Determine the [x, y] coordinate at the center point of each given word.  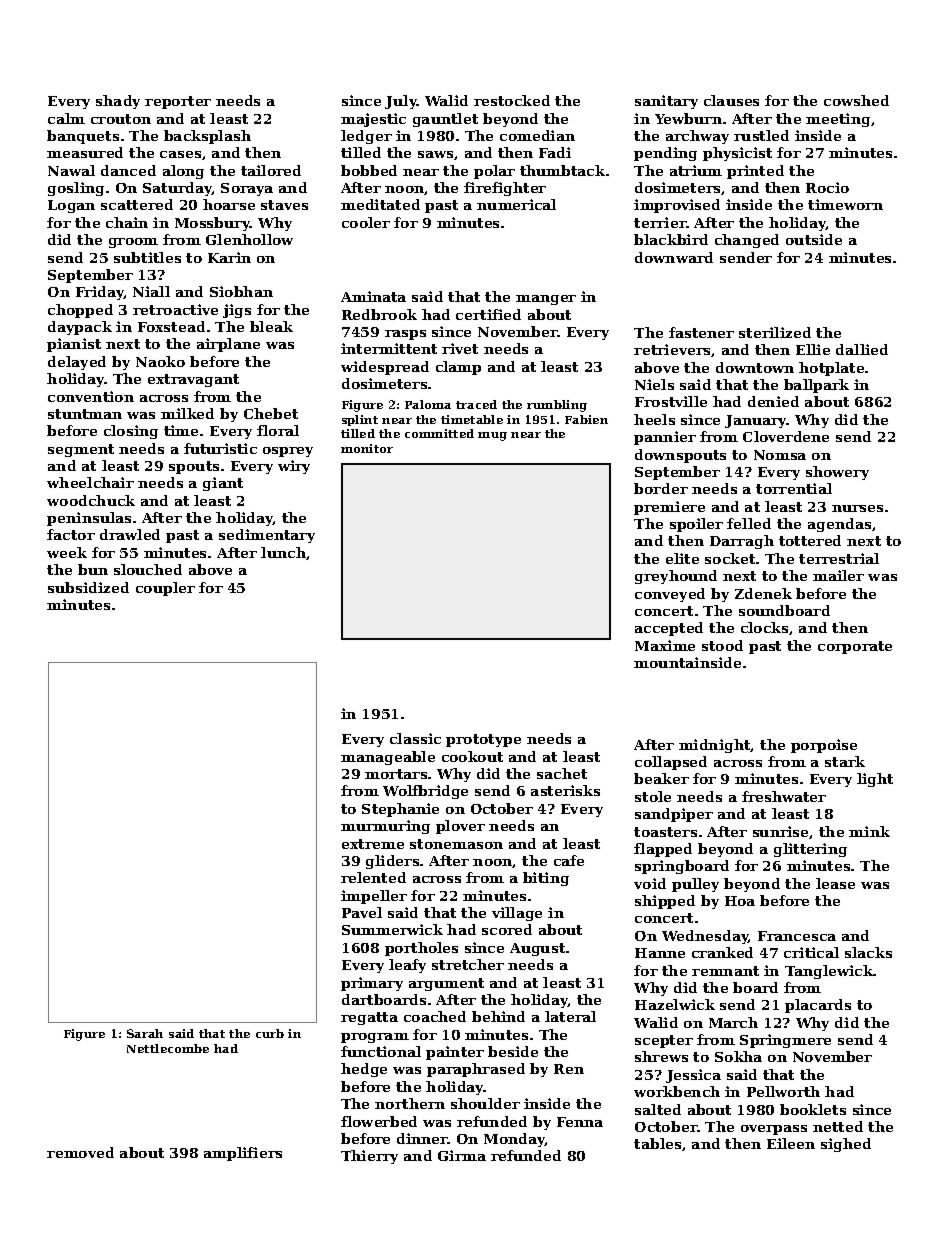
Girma [462, 1155]
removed [80, 1152]
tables [657, 1143]
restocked [512, 100]
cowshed [856, 100]
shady [118, 102]
